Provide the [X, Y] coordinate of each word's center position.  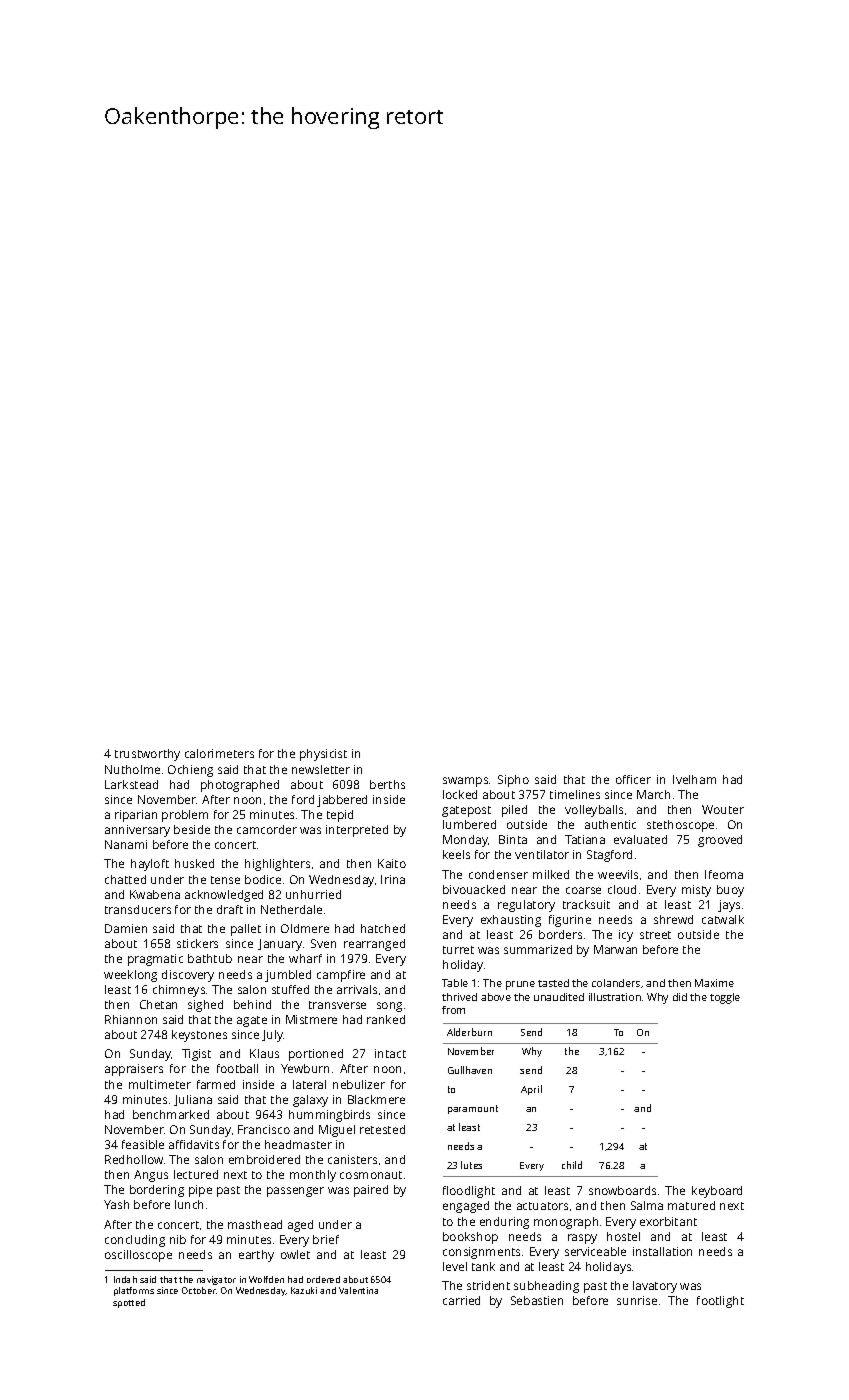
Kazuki [304, 1290]
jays [729, 906]
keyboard [717, 1192]
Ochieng [190, 771]
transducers [138, 909]
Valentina [358, 1290]
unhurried [313, 894]
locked [460, 794]
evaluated [640, 839]
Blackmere [376, 1099]
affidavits [194, 1144]
